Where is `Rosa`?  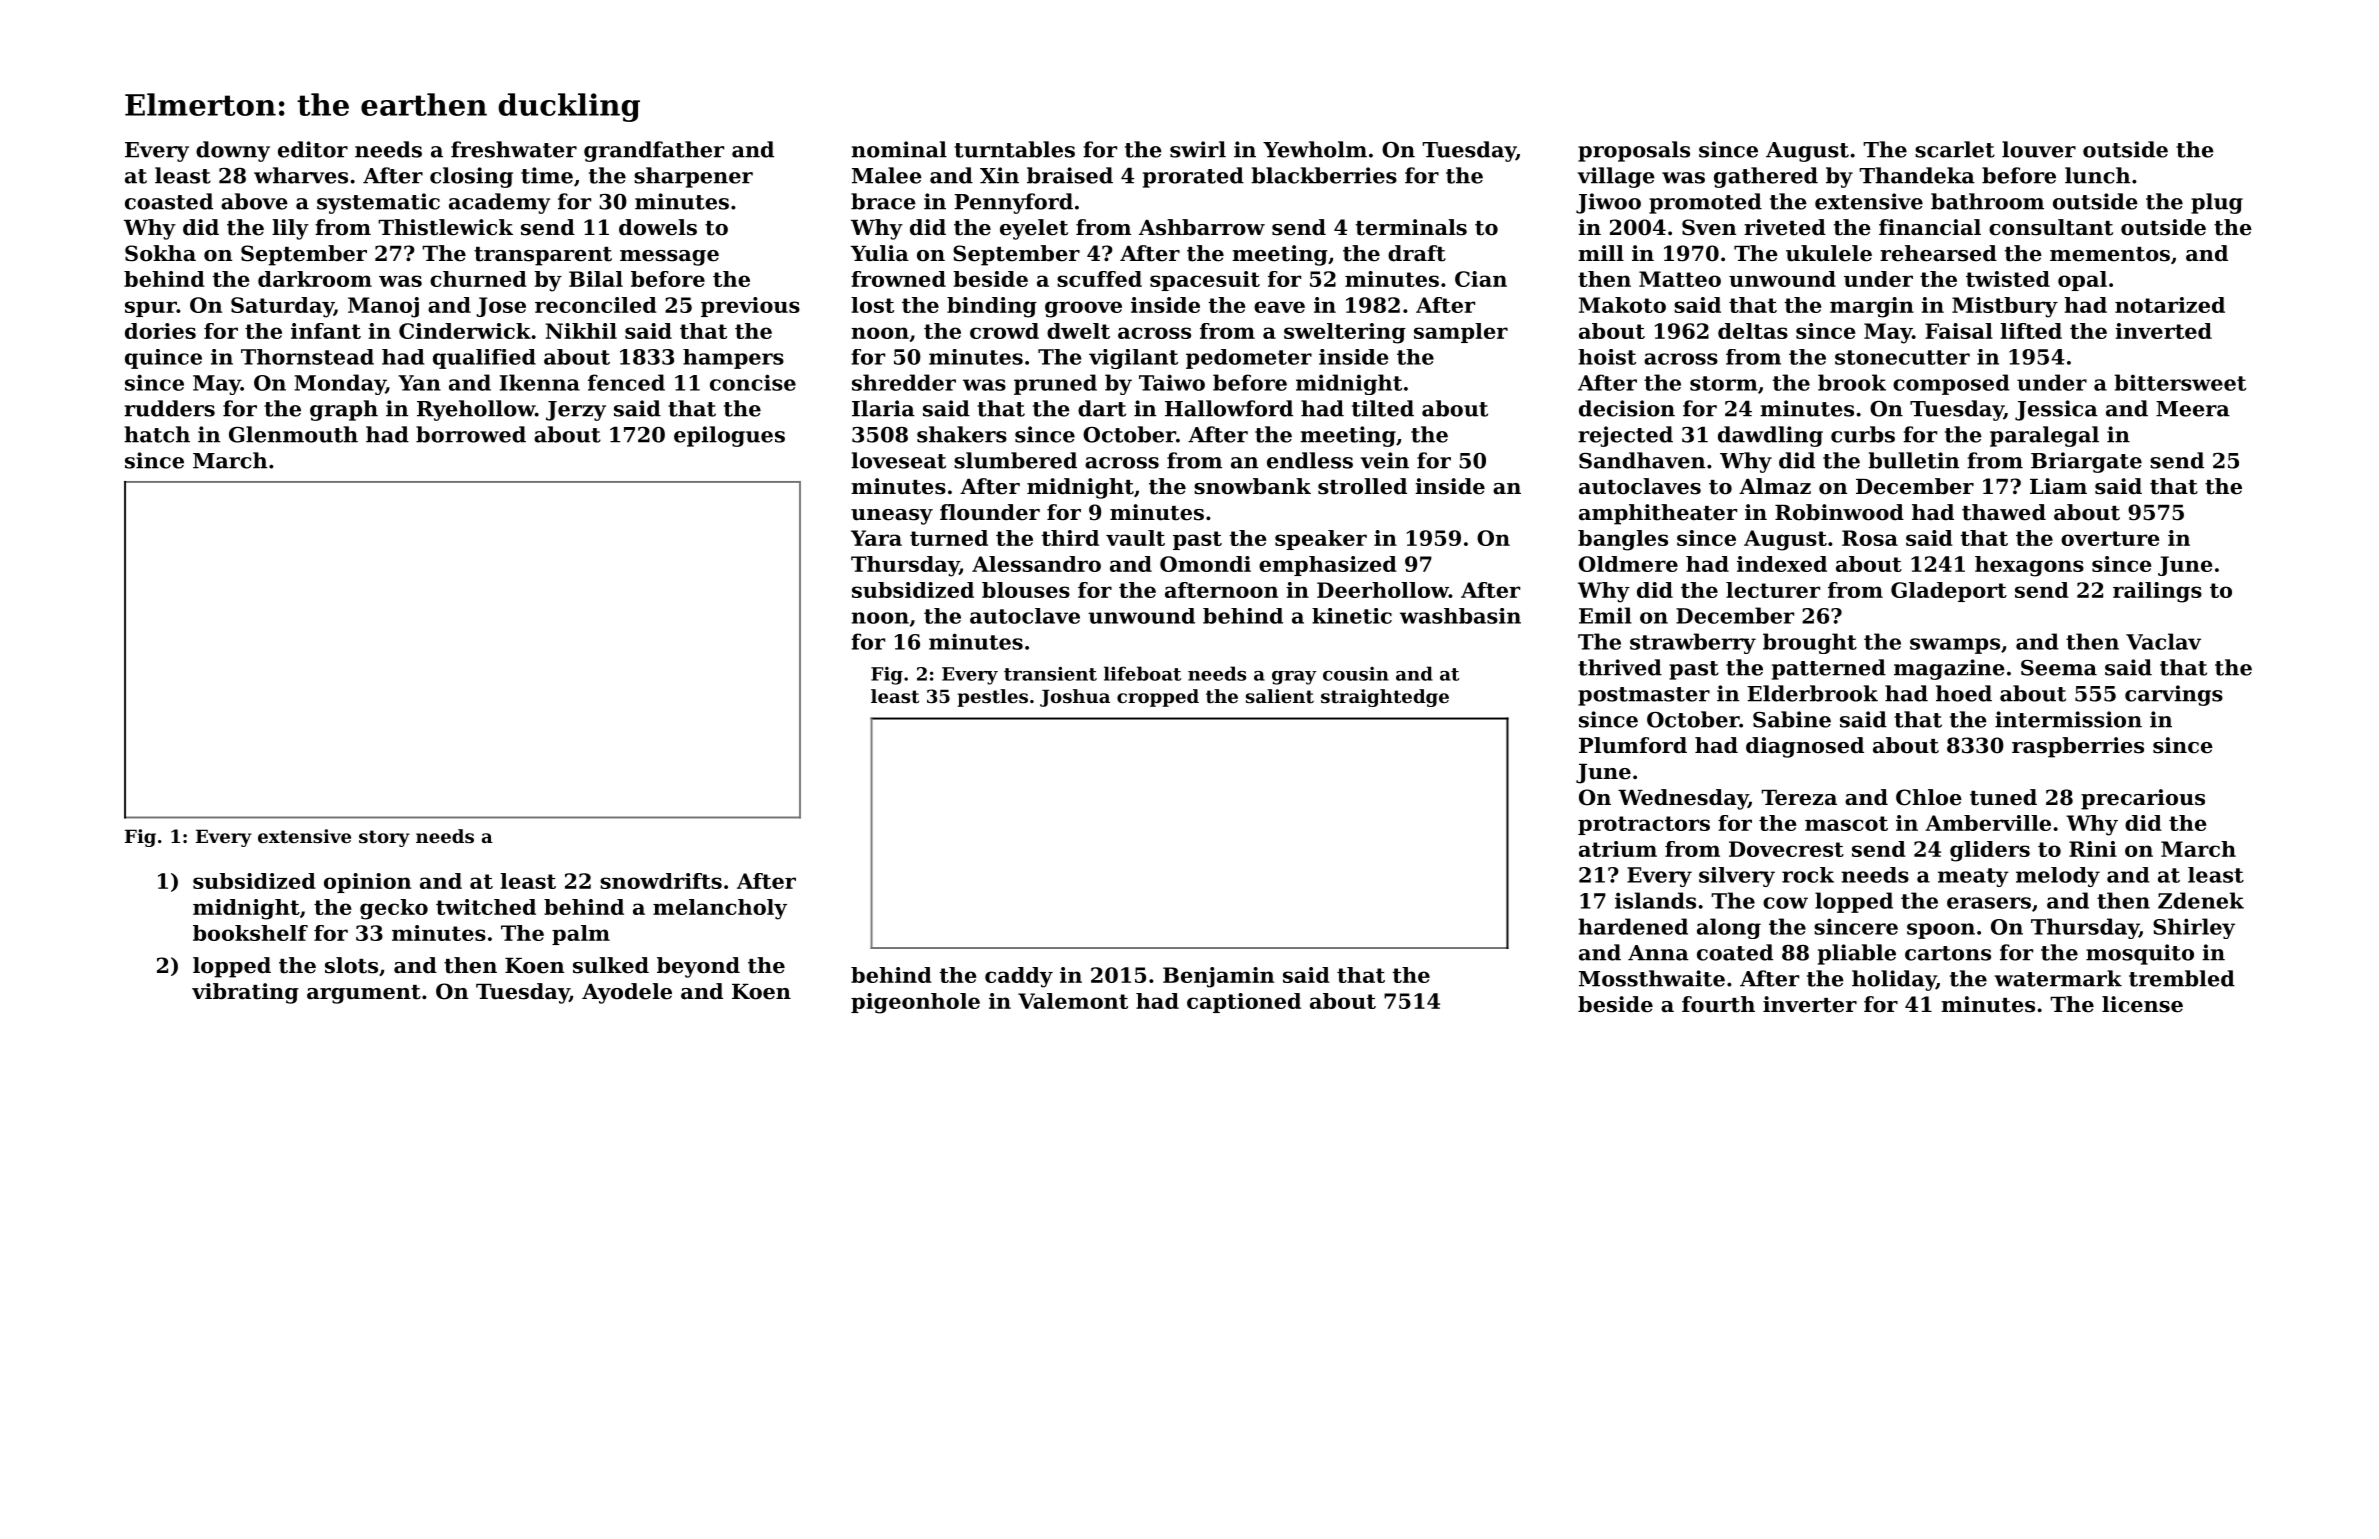 Rosa is located at coordinates (1870, 538).
